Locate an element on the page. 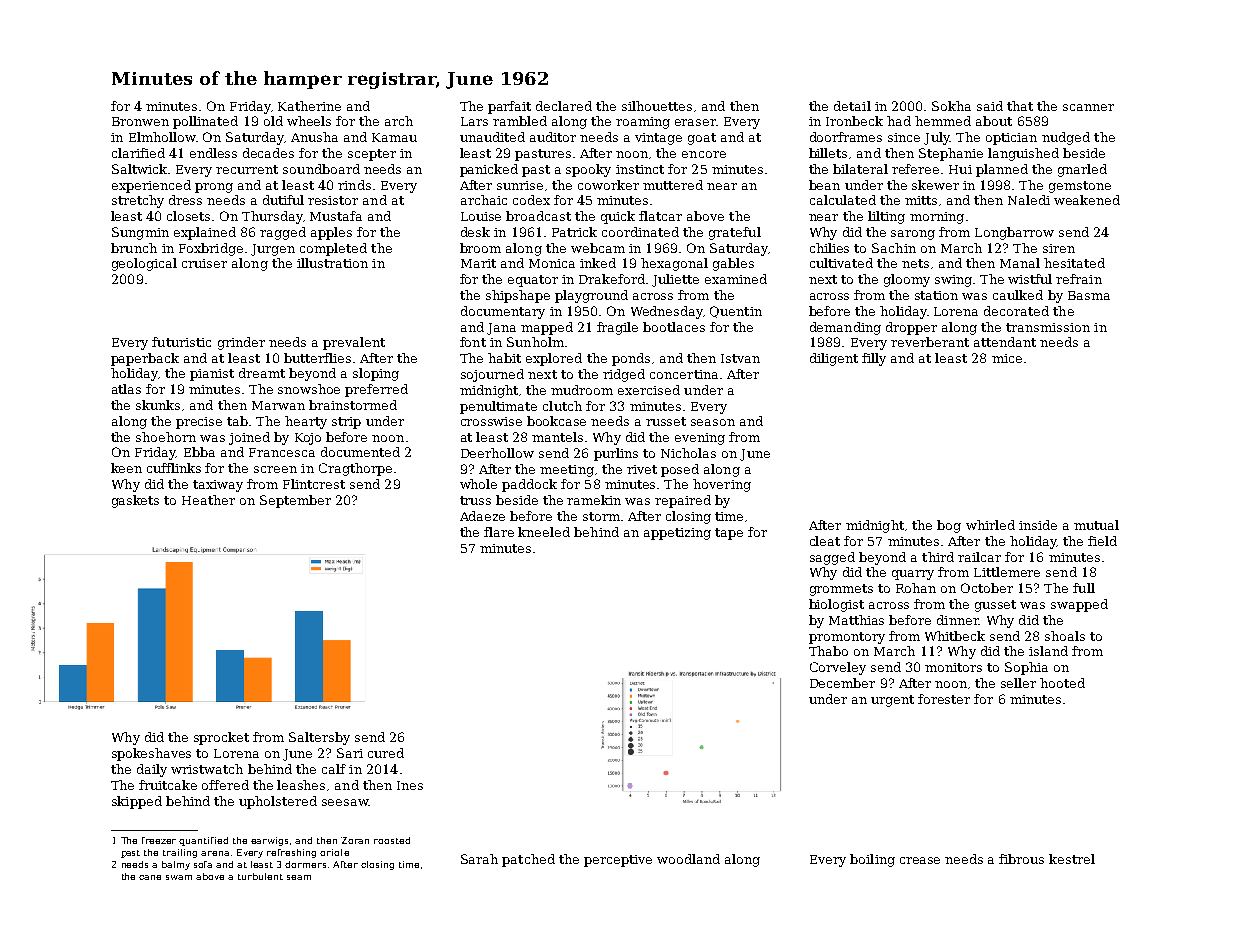 The height and width of the document is (952, 1233). season is located at coordinates (713, 422).
